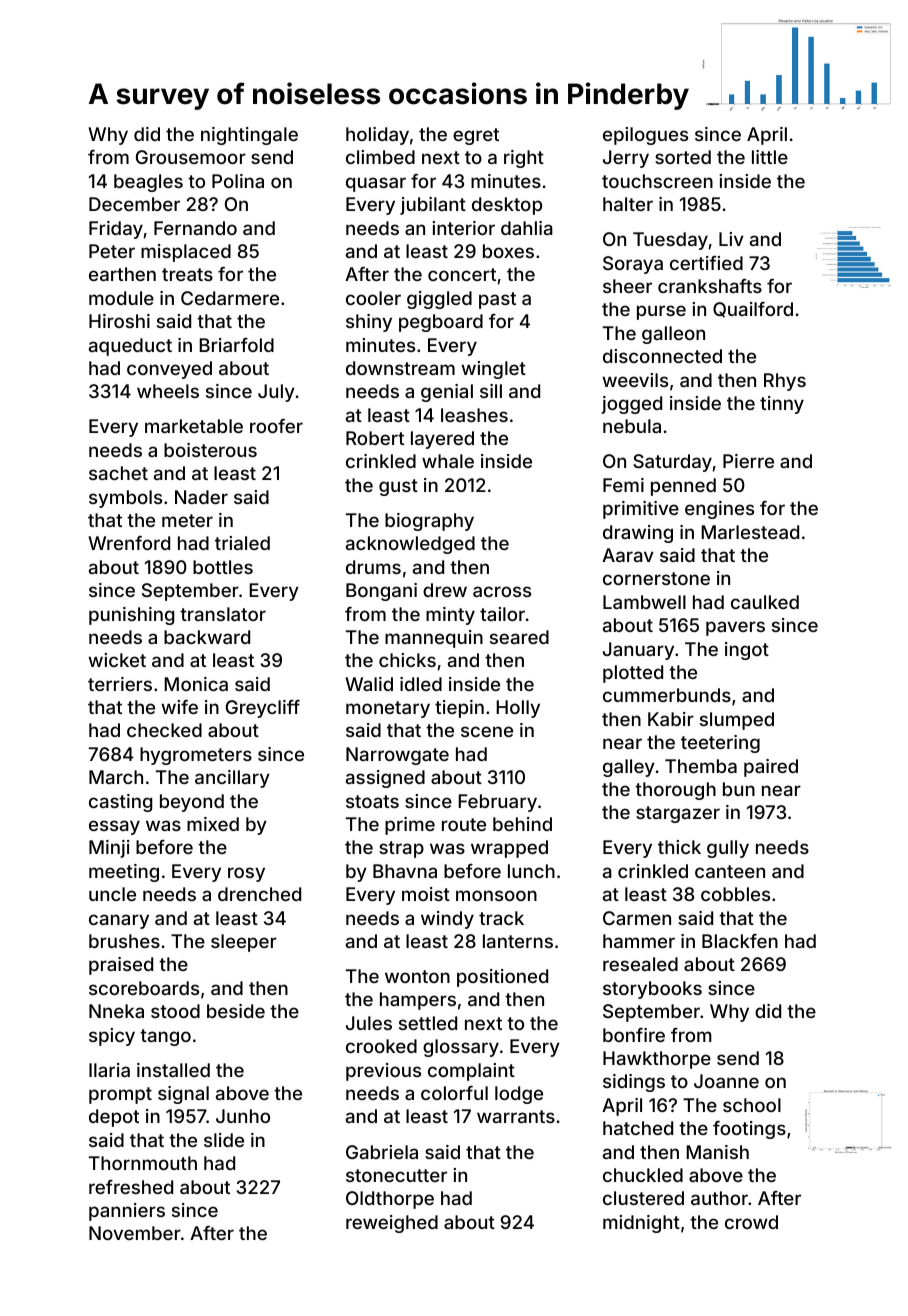  I want to click on drew, so click(445, 590).
